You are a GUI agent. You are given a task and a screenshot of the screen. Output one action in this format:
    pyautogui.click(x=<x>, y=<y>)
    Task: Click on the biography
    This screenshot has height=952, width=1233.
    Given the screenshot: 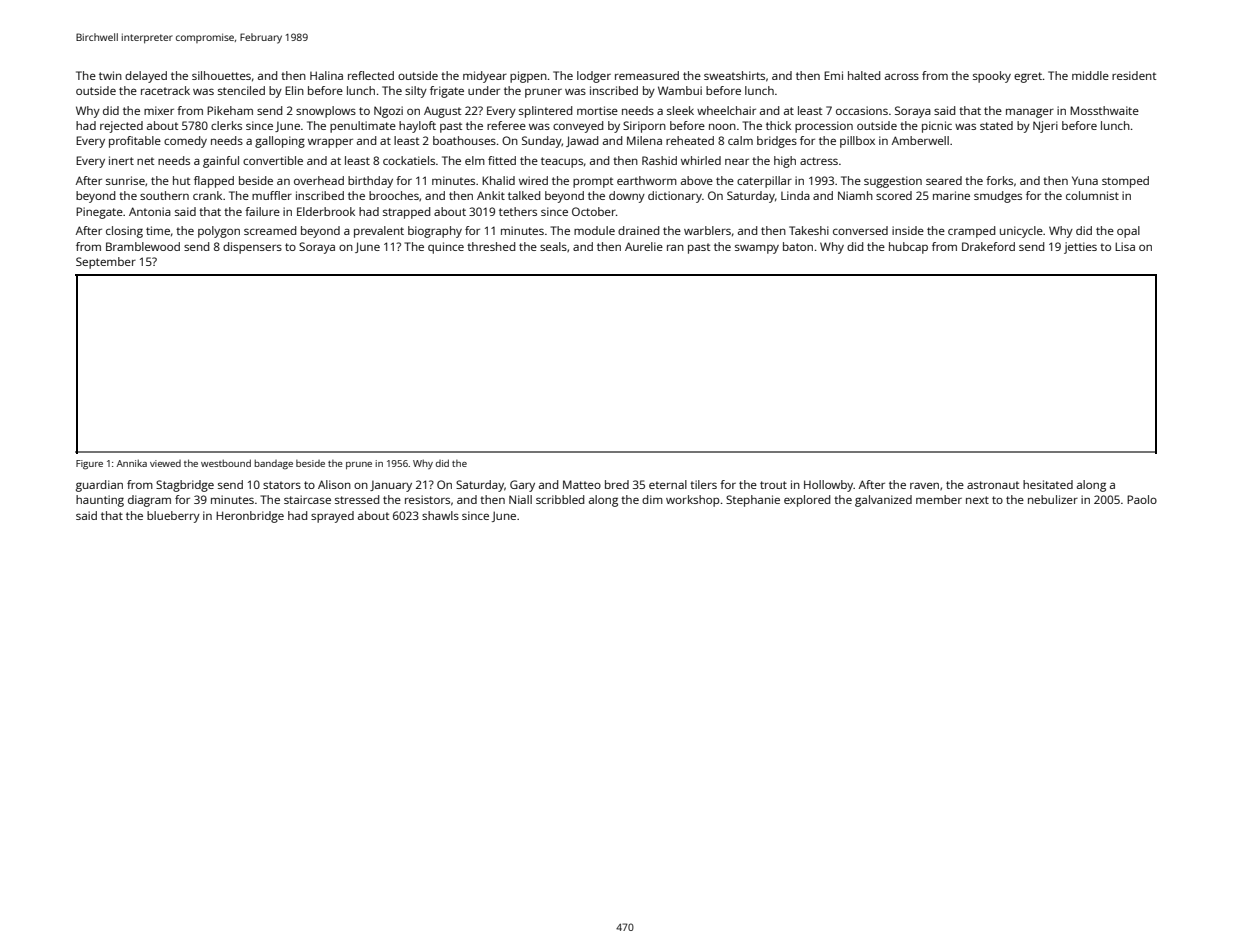 What is the action you would take?
    pyautogui.click(x=435, y=232)
